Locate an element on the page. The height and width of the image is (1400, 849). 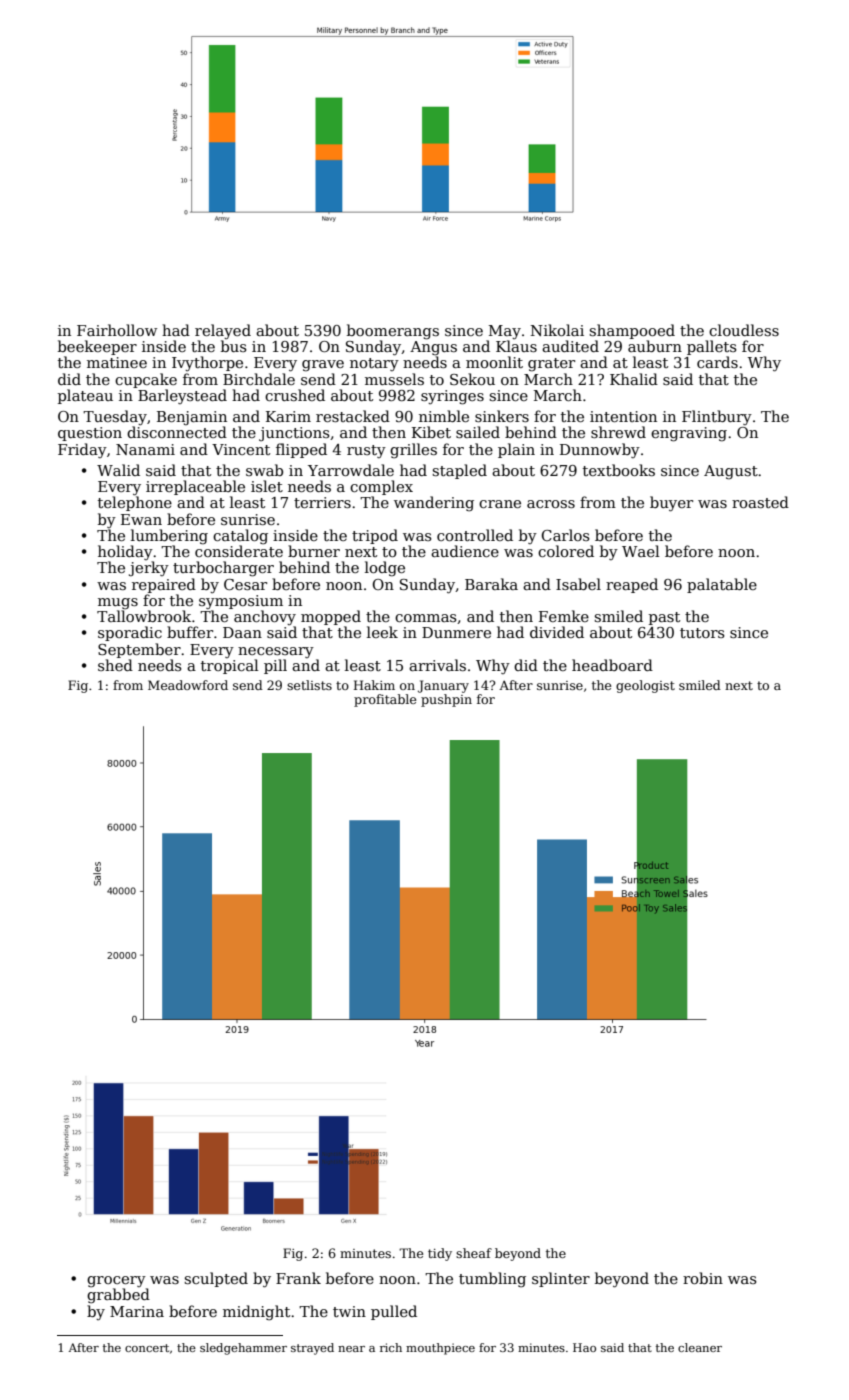
Meadowford is located at coordinates (188, 685).
